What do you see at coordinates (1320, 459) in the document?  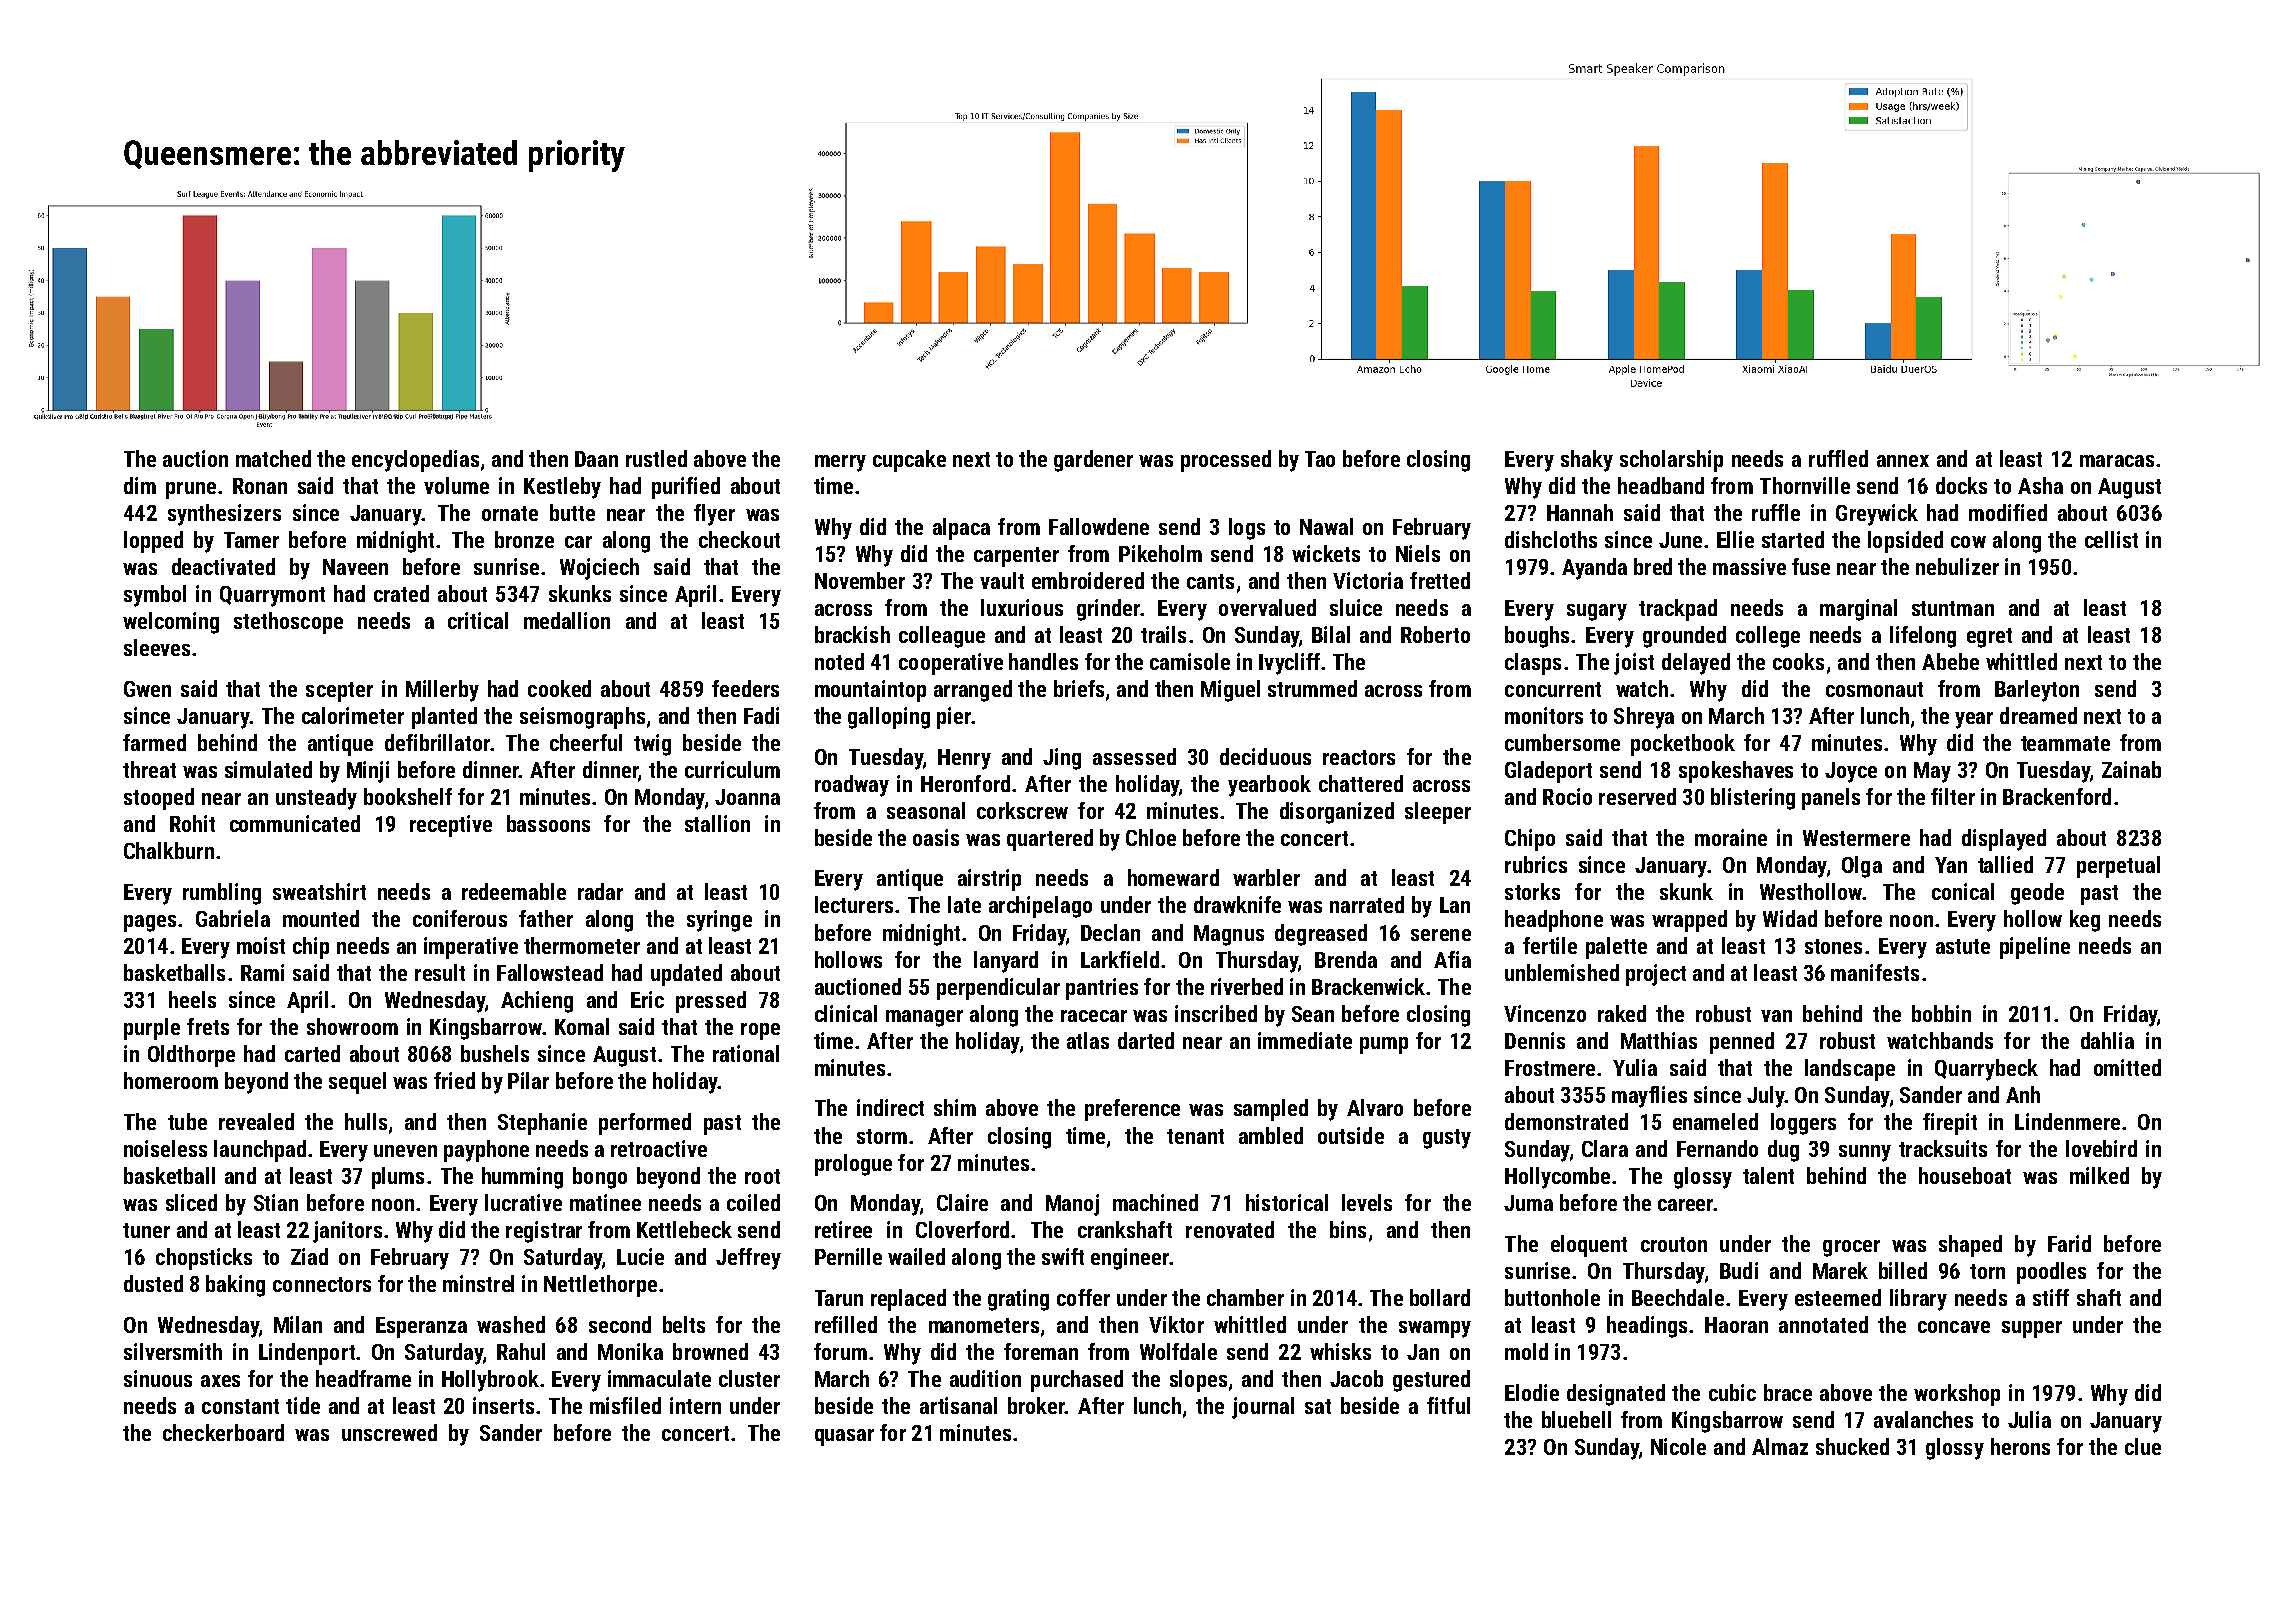 I see `Tao` at bounding box center [1320, 459].
